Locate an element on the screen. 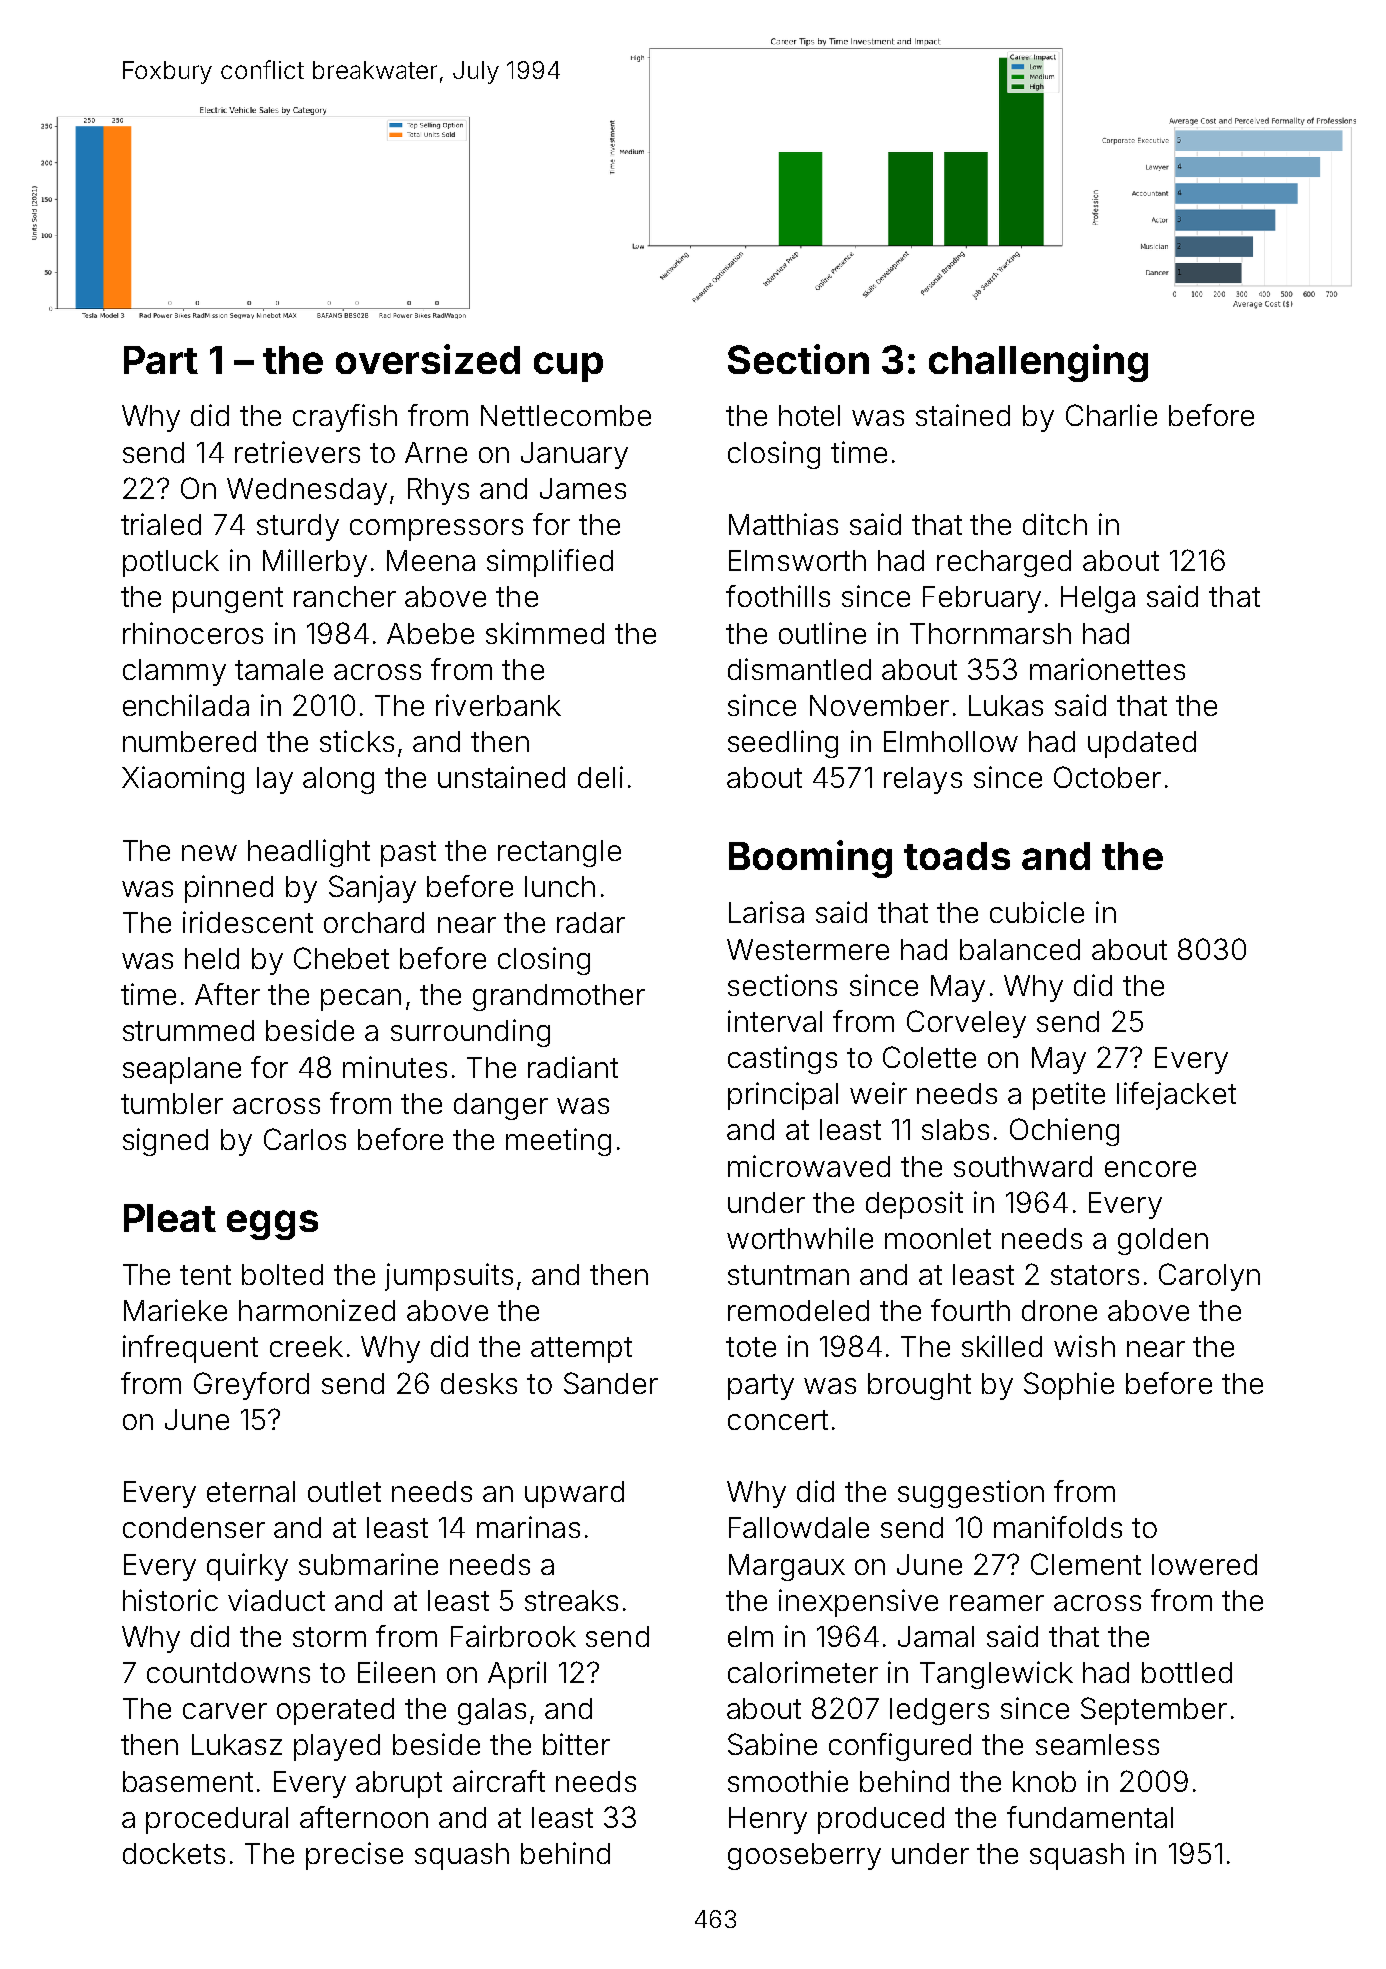 This screenshot has width=1386, height=1969. Sanjay is located at coordinates (372, 889).
